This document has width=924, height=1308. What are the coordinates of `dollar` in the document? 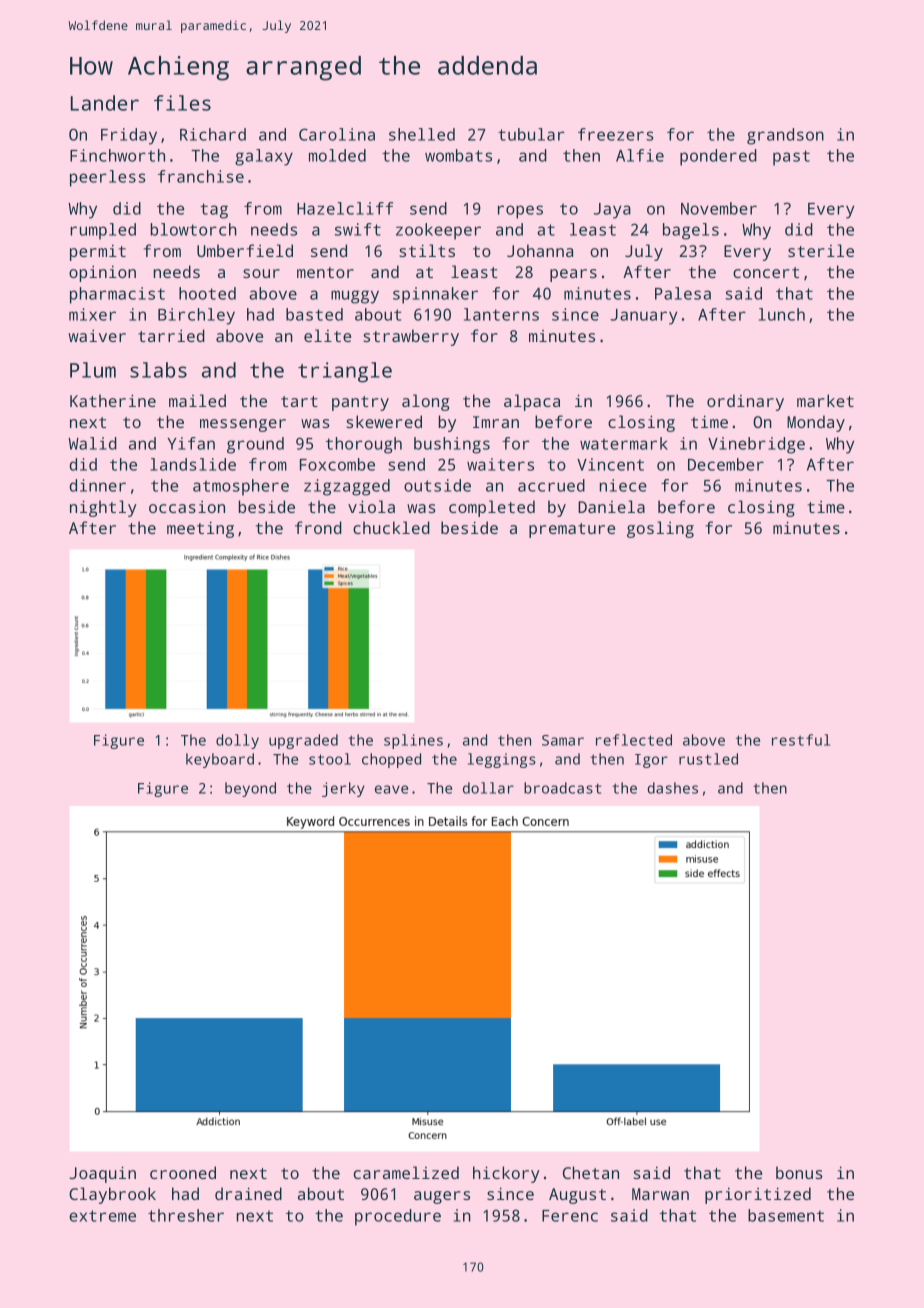 It's located at (488, 788).
